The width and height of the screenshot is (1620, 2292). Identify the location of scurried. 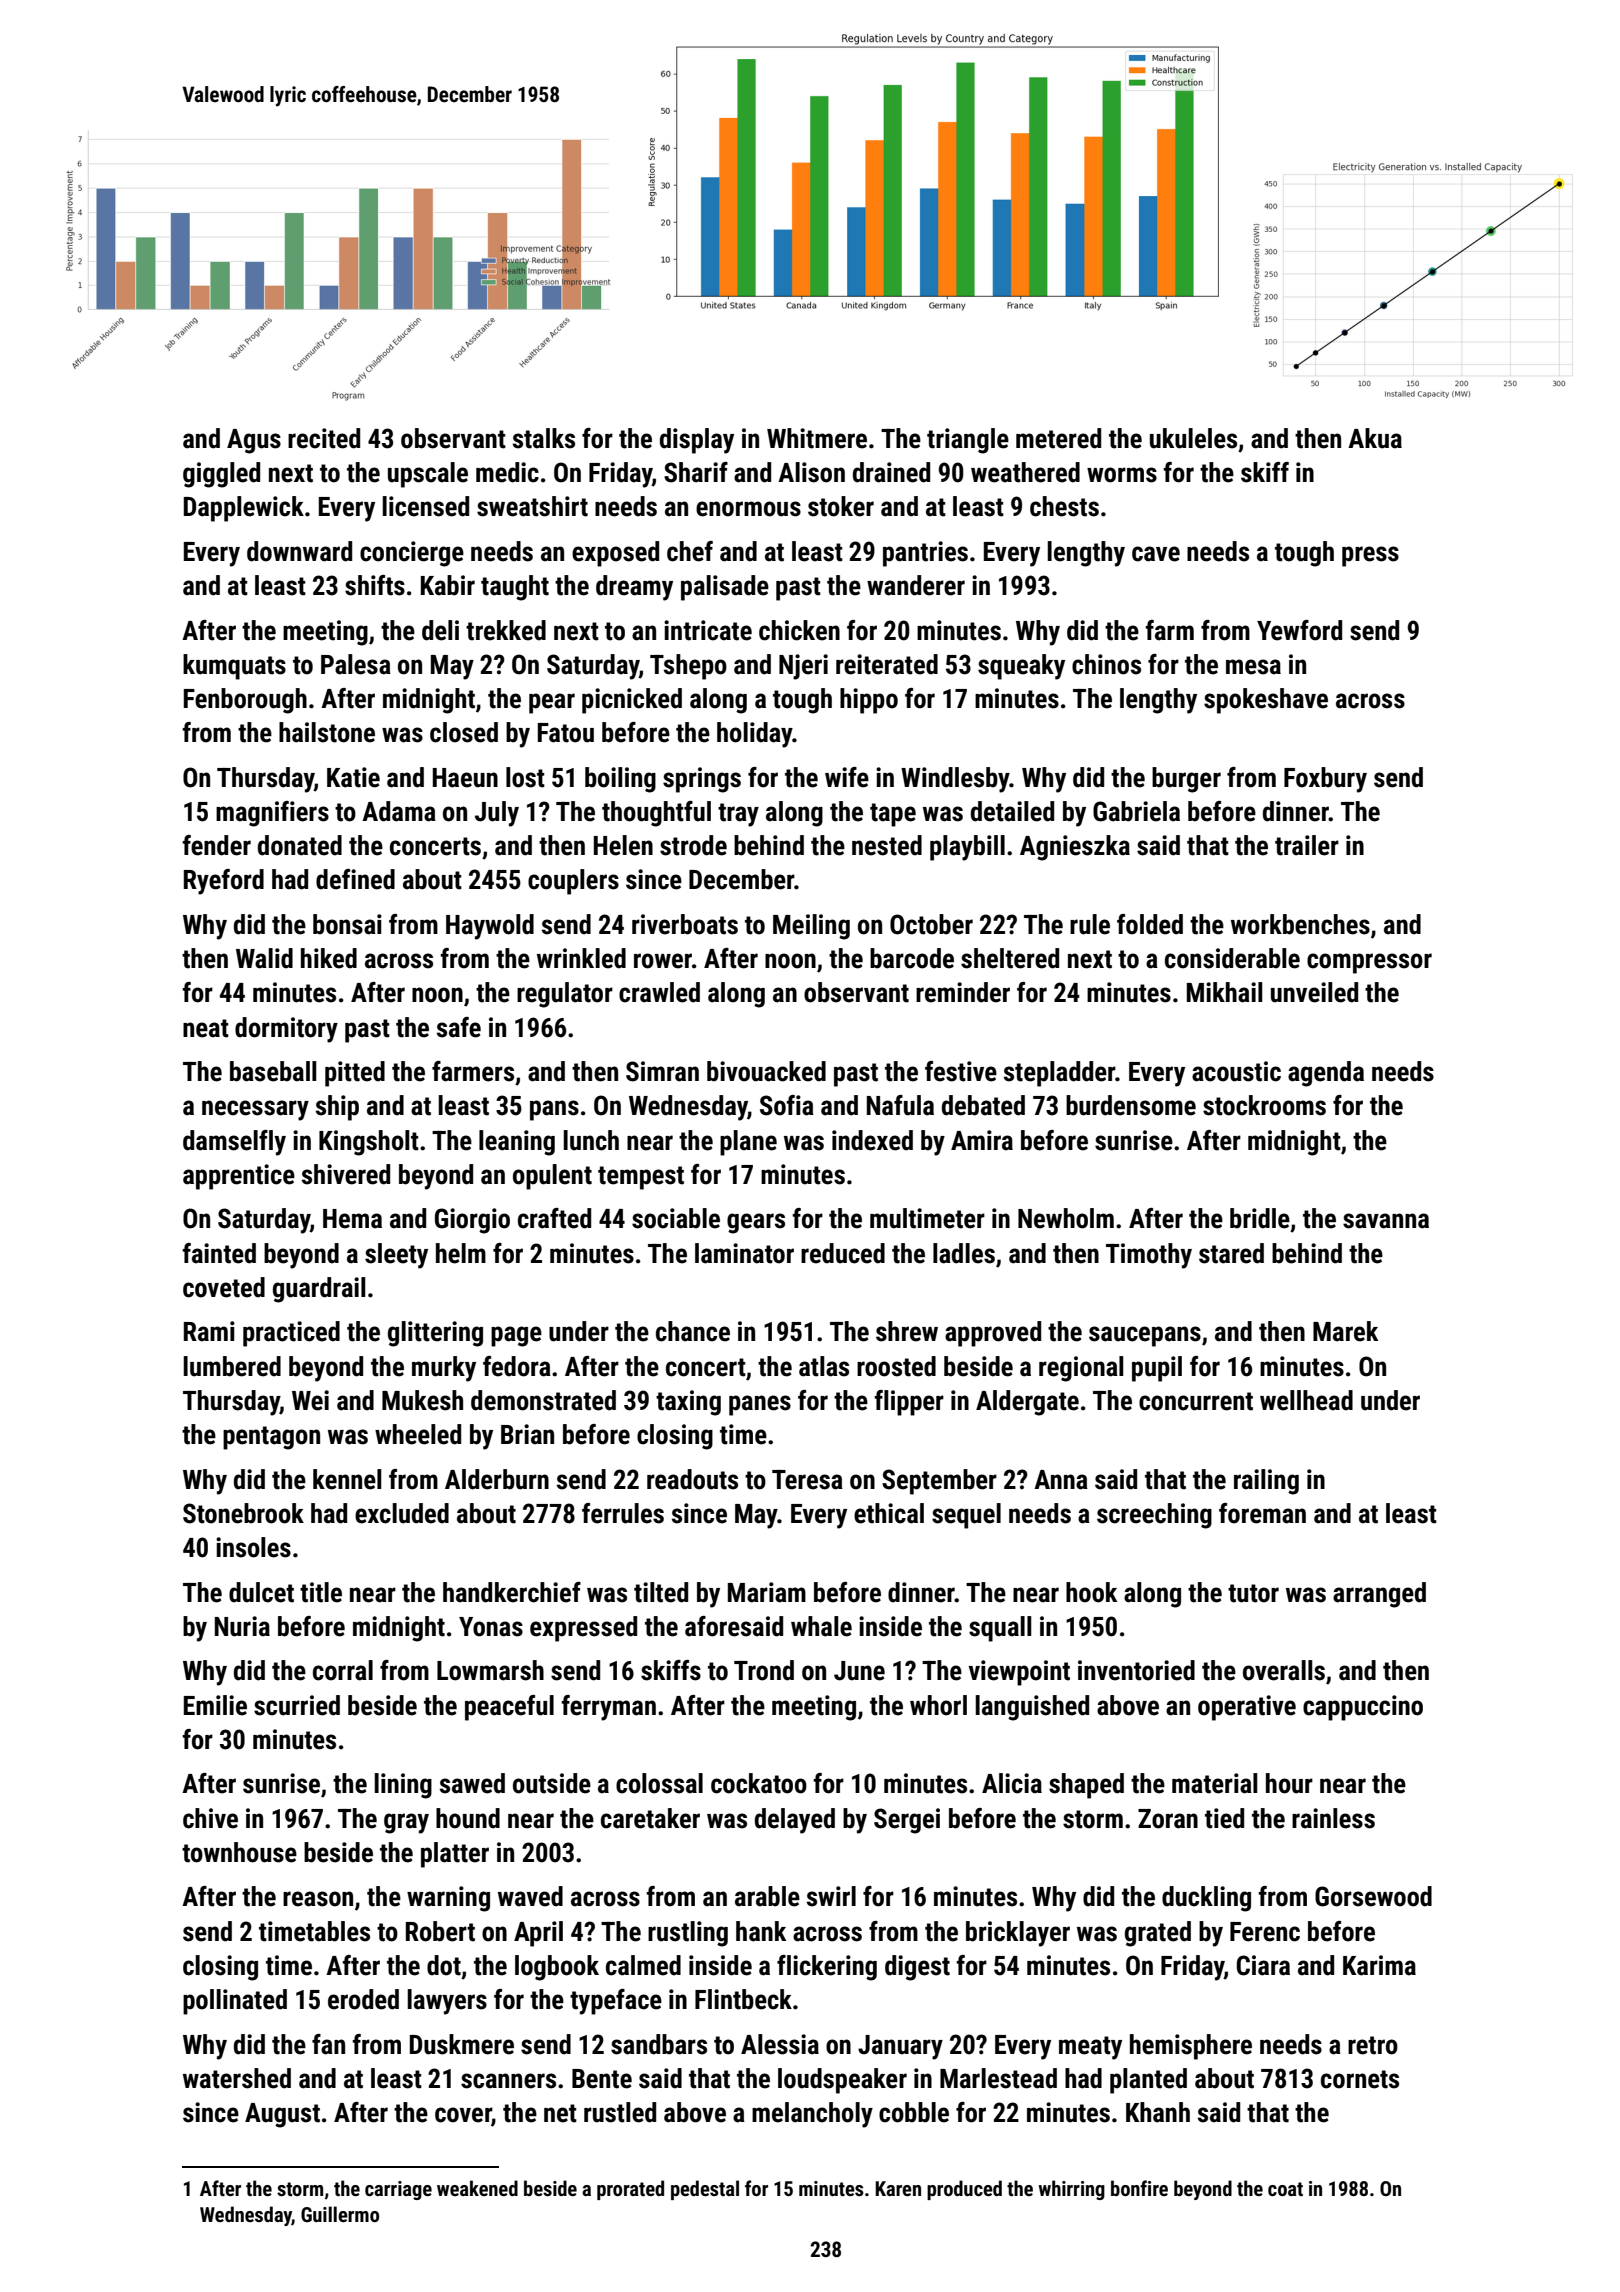
(297, 1705).
